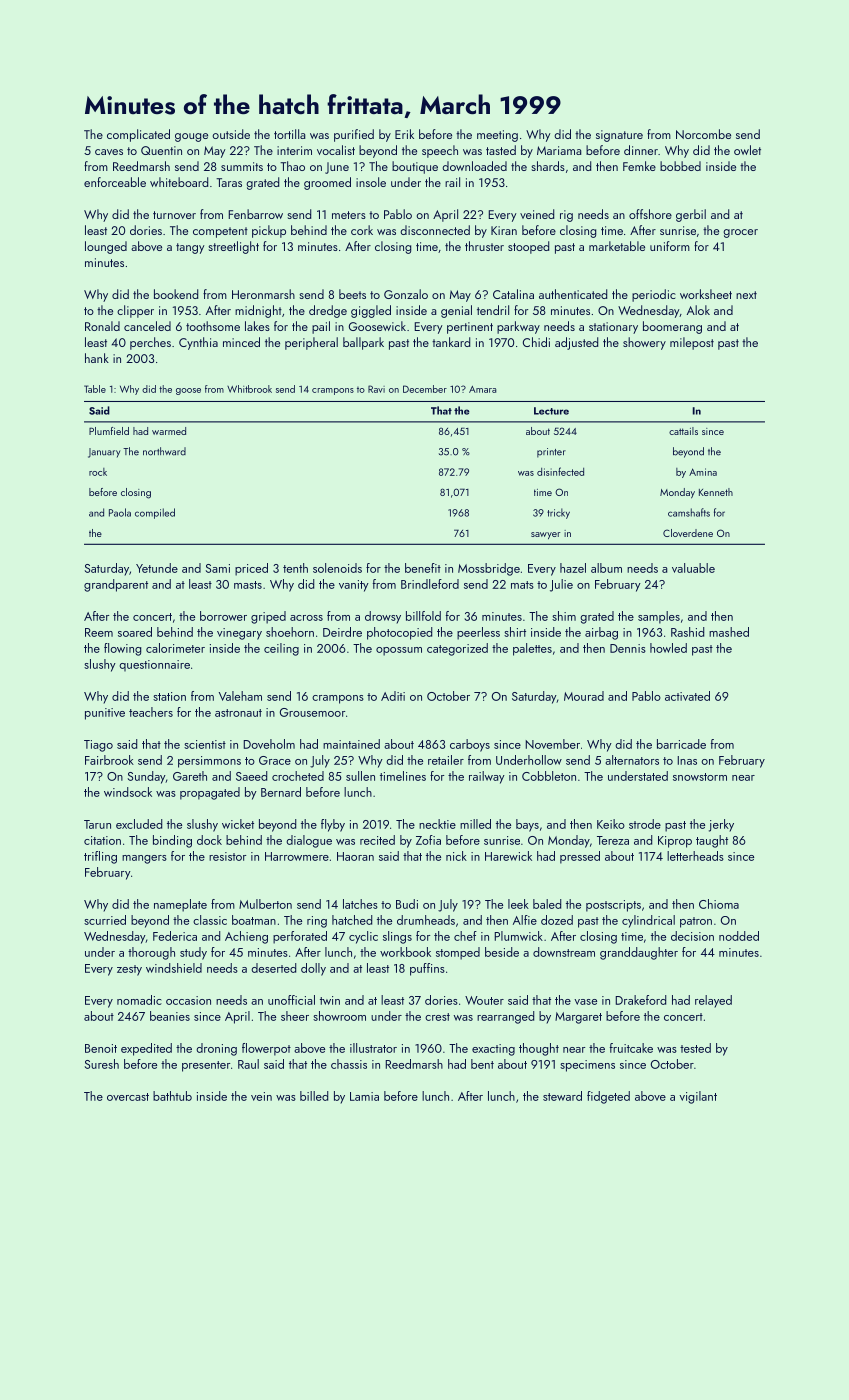 The width and height of the image is (849, 1400). I want to click on lounged, so click(106, 247).
